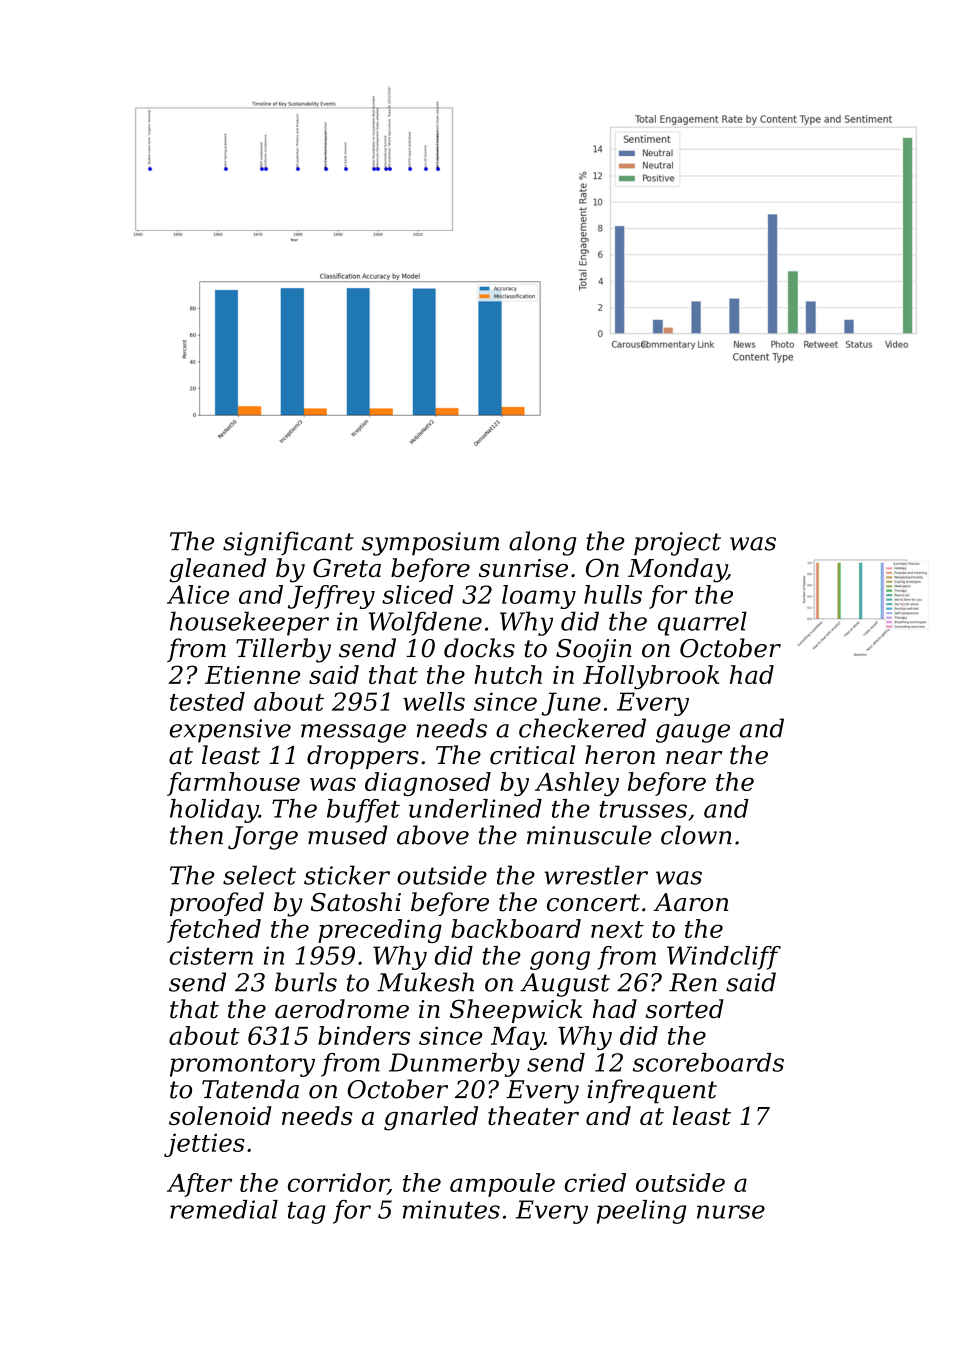  I want to click on scoreboards, so click(708, 1062).
